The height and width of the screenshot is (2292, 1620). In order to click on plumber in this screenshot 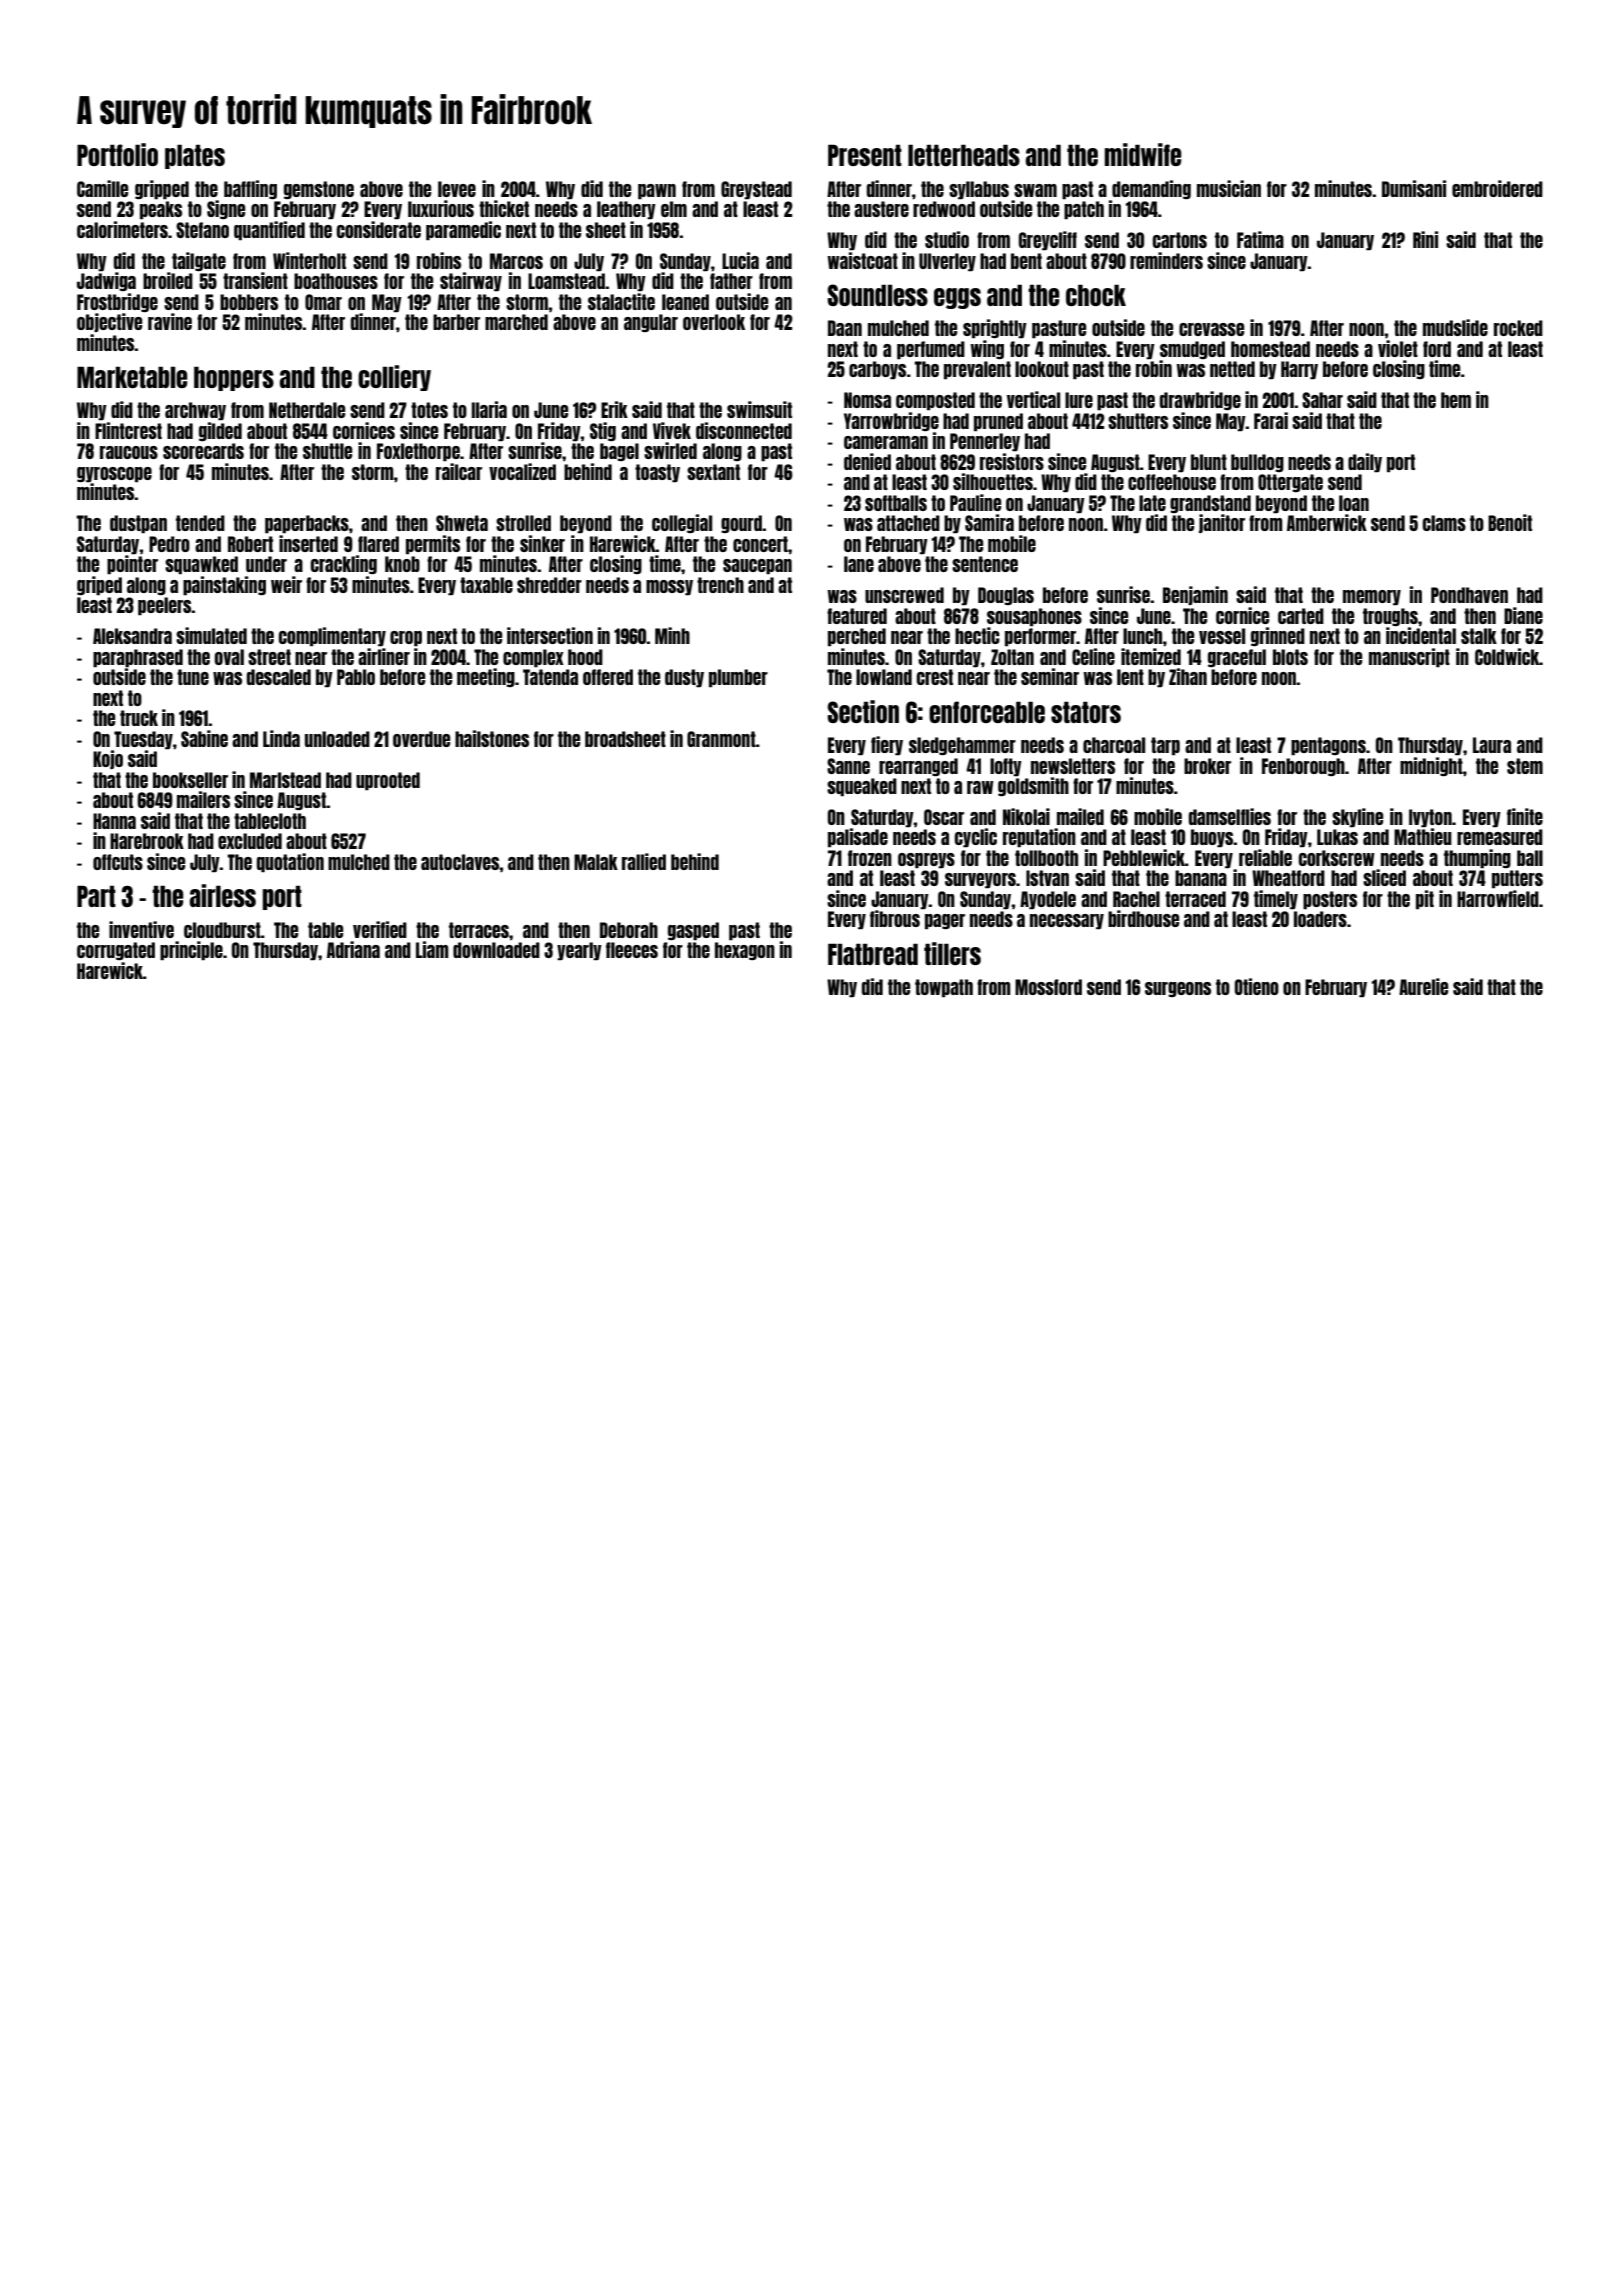, I will do `click(738, 678)`.
